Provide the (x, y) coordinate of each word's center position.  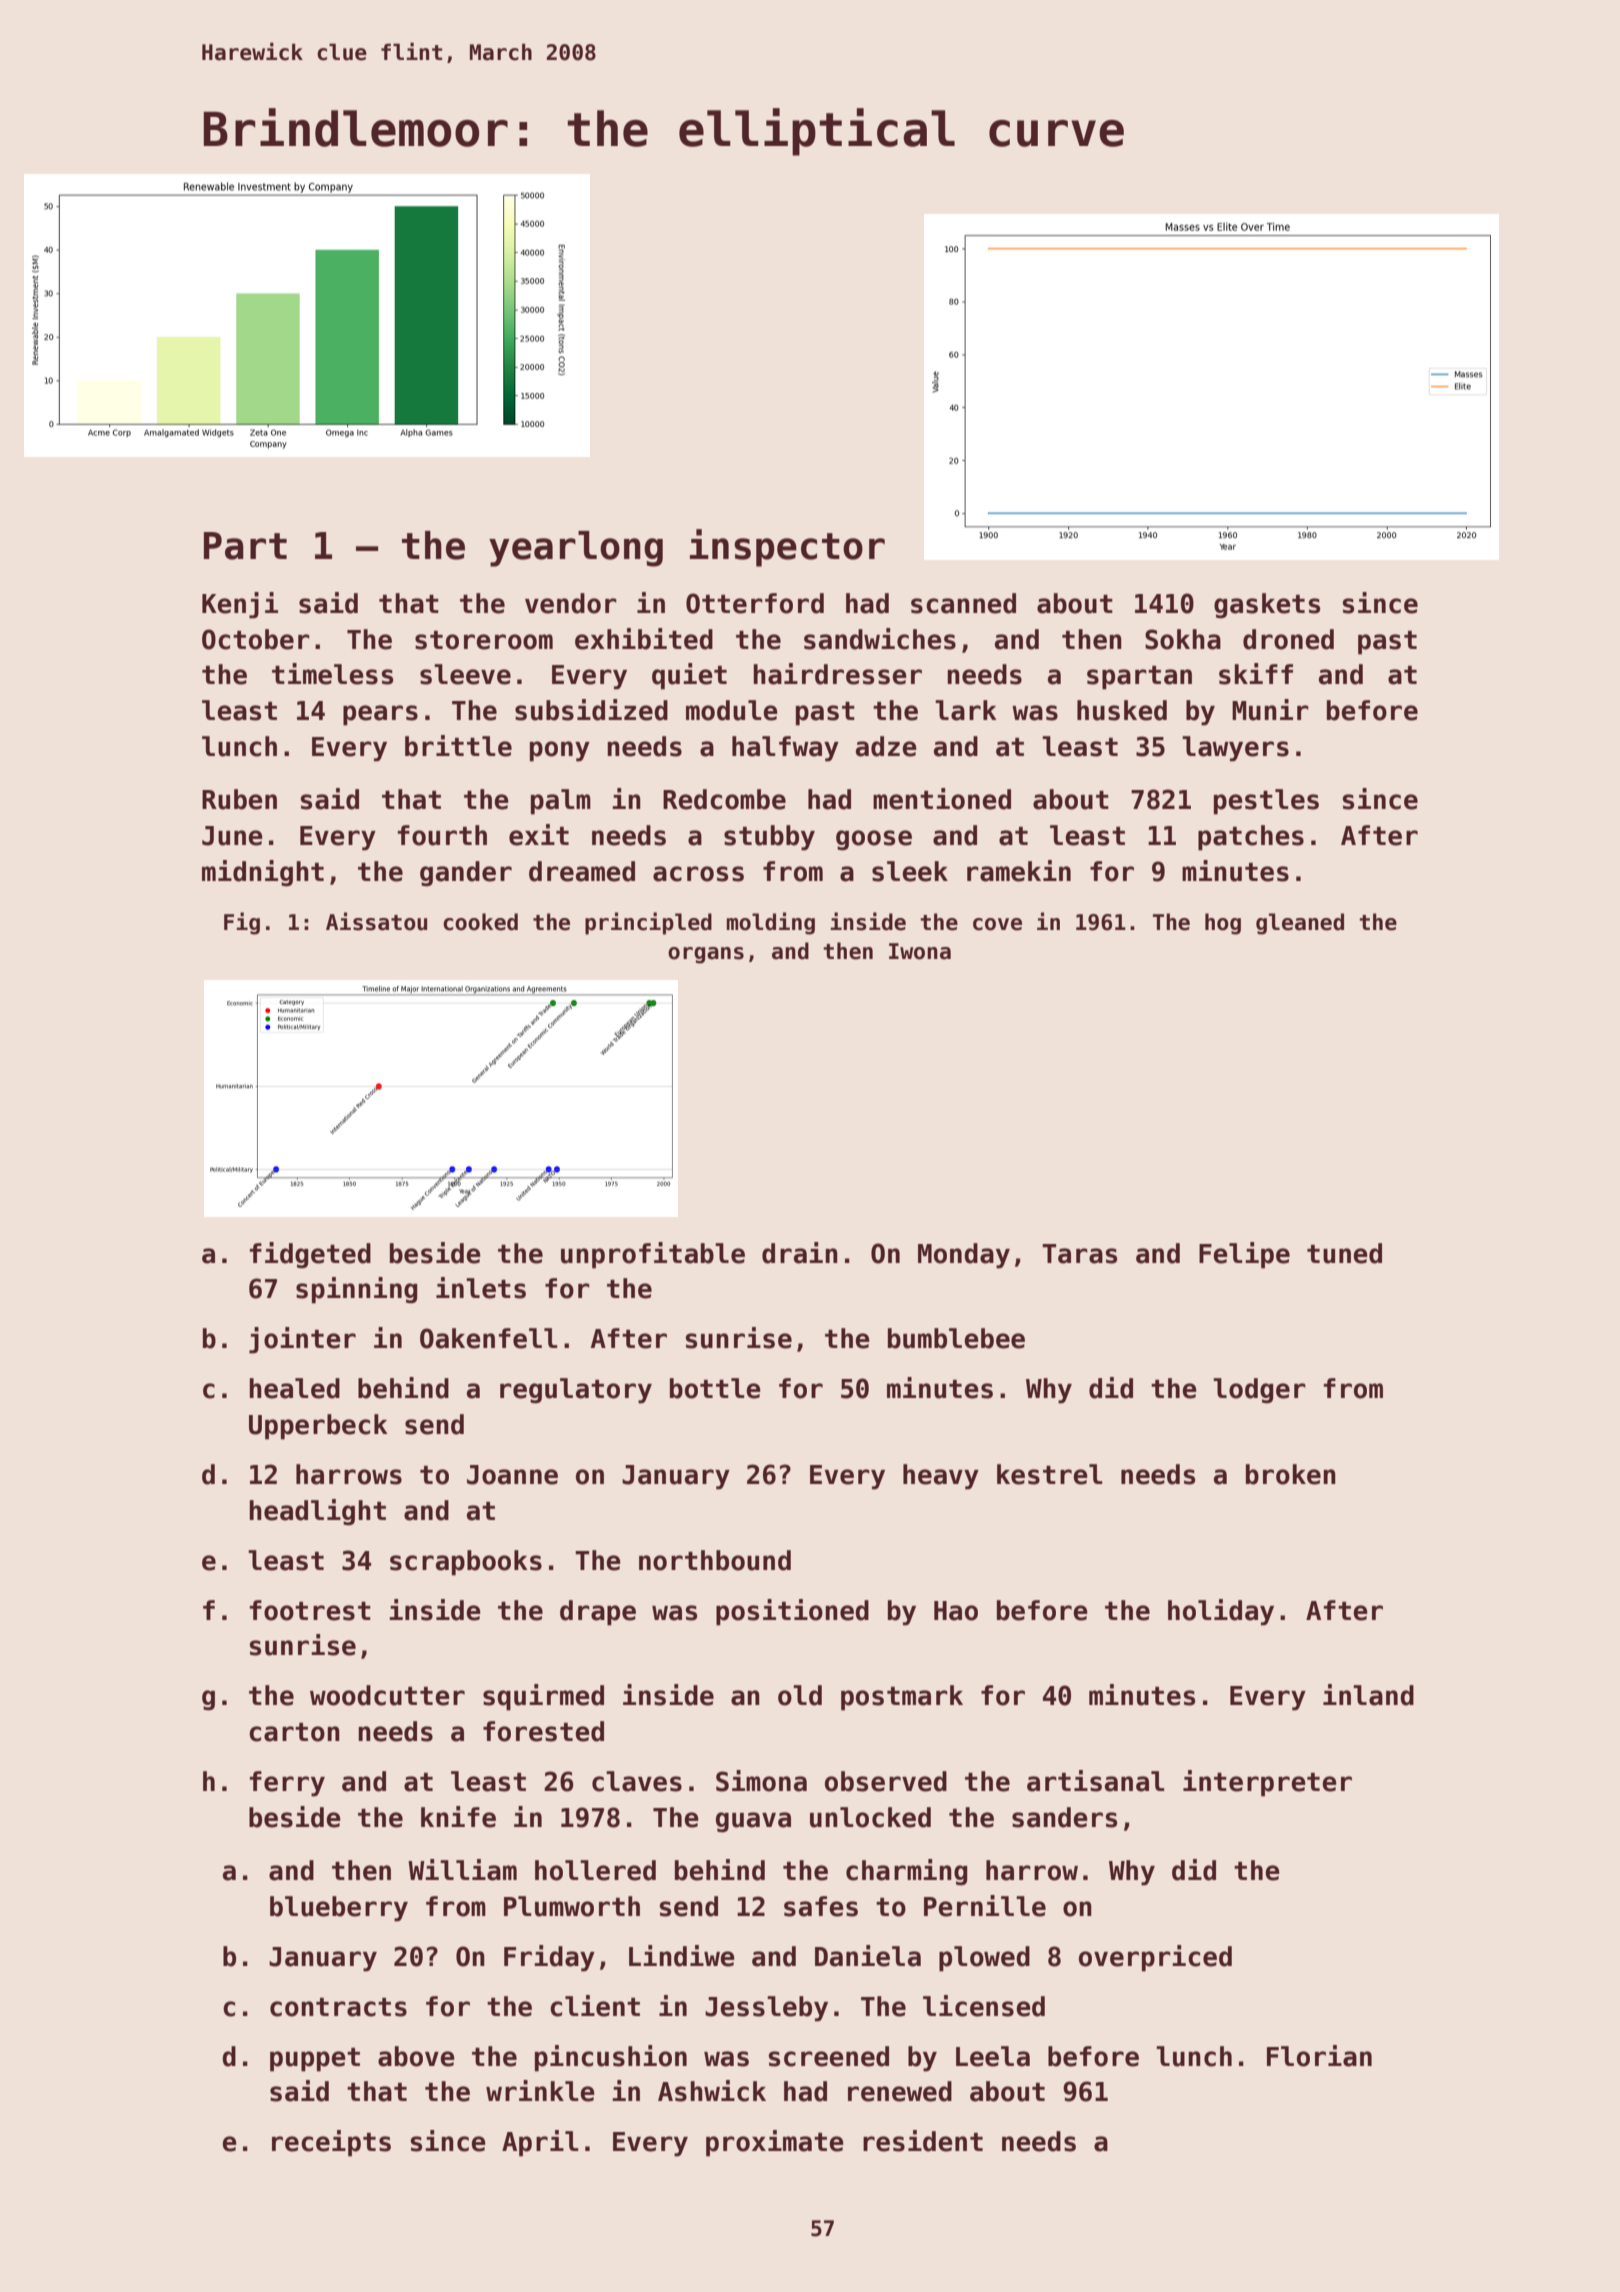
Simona (761, 1781)
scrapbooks (466, 1563)
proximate (775, 2143)
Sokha (1183, 639)
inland (1368, 1695)
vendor (571, 603)
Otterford (755, 603)
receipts (331, 2143)
